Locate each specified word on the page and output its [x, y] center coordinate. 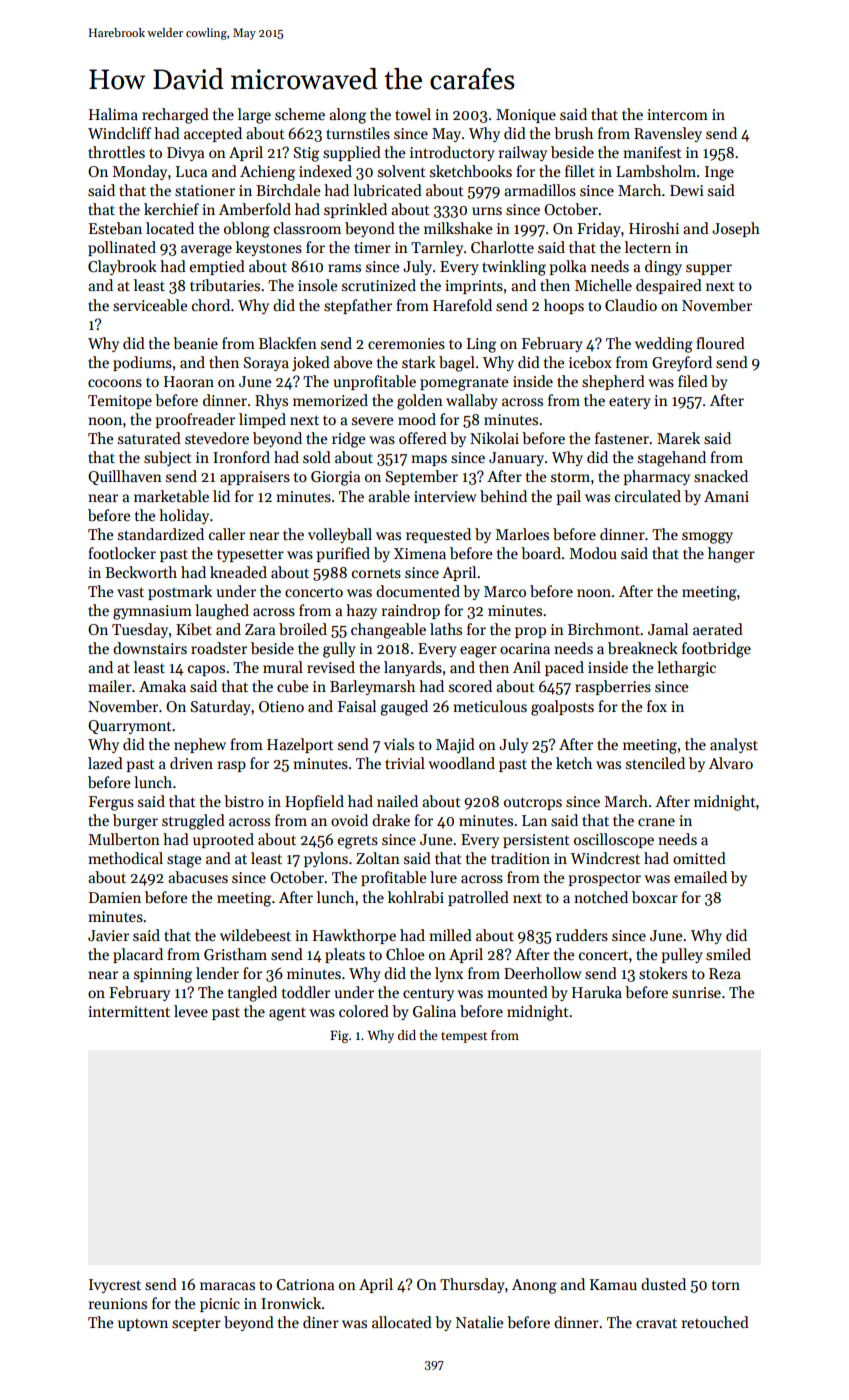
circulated [648, 496]
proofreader [195, 420]
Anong [534, 1286]
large [254, 116]
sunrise [696, 992]
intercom [677, 114]
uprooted [223, 840]
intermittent [129, 1011]
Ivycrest [115, 1286]
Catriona [305, 1284]
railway [523, 153]
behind [503, 496]
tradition [520, 858]
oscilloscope [614, 840]
